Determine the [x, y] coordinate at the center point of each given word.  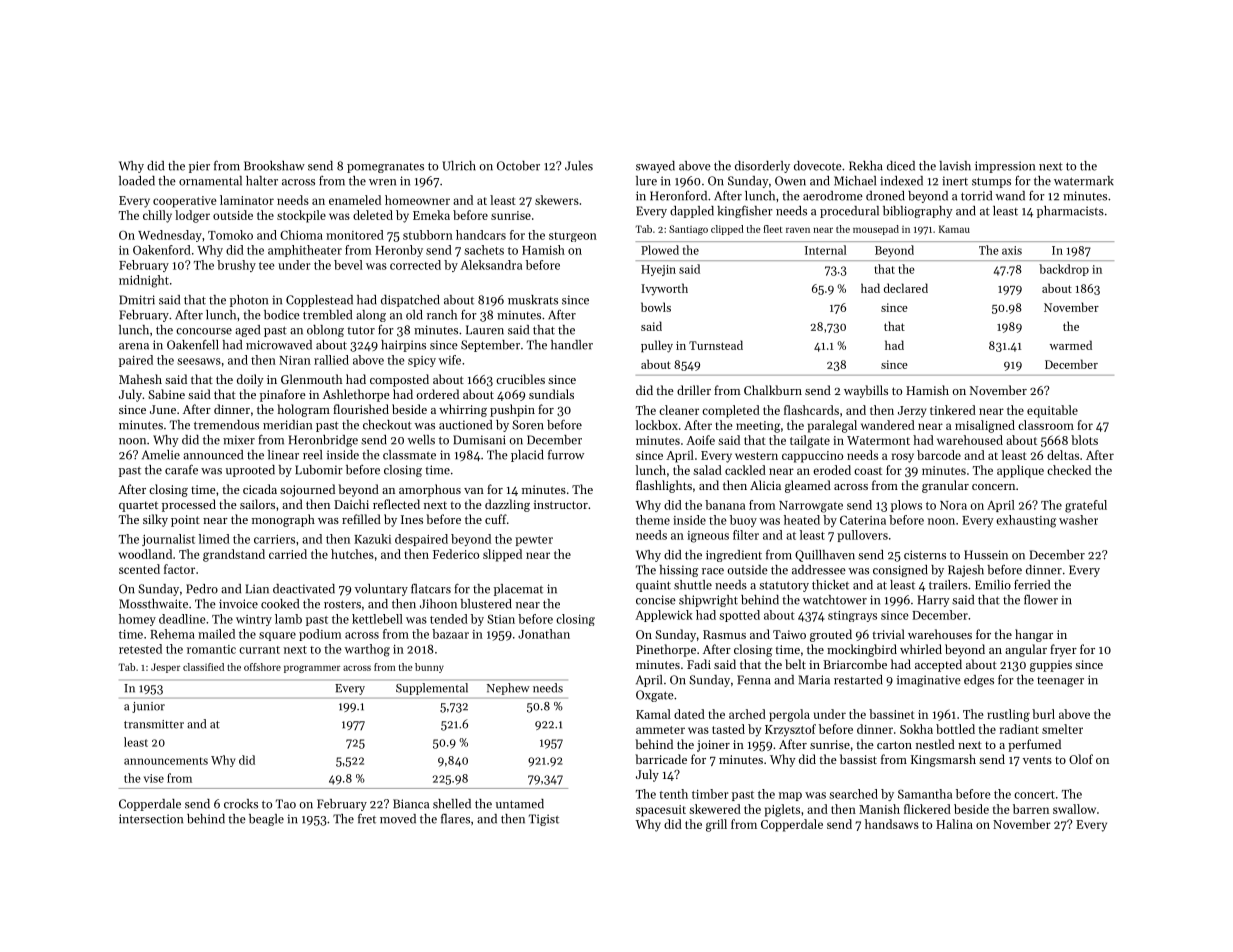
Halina [954, 824]
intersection [151, 819]
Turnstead [716, 345]
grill [716, 825]
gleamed [808, 486]
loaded [137, 181]
